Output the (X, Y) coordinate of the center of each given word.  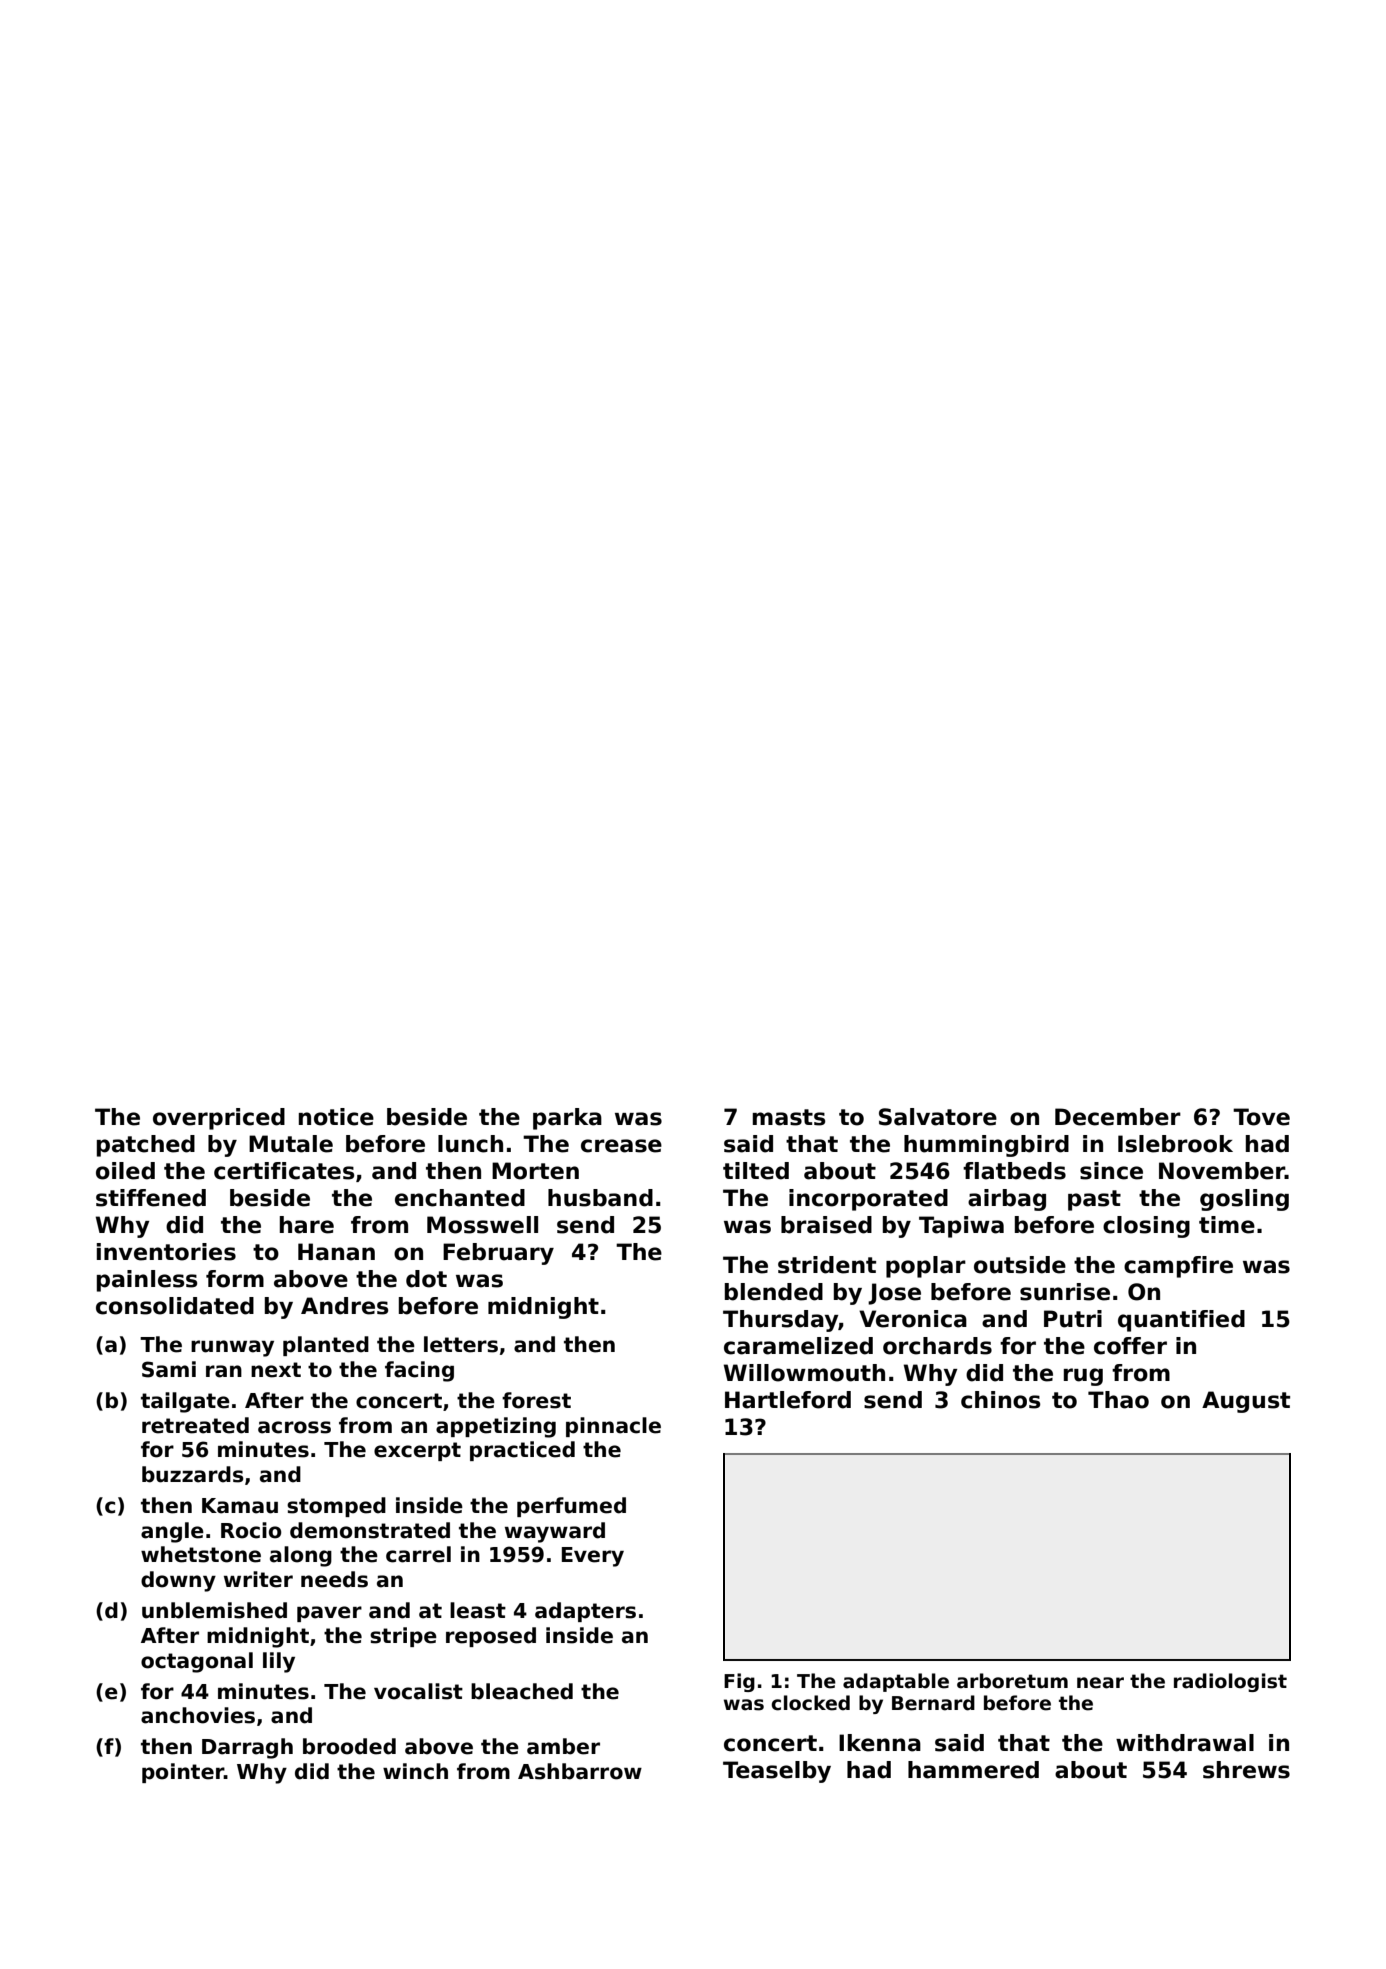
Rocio (251, 1530)
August (1246, 1402)
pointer (183, 1773)
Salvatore (938, 1117)
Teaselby (777, 1772)
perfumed (571, 1507)
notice (336, 1117)
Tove (1261, 1117)
